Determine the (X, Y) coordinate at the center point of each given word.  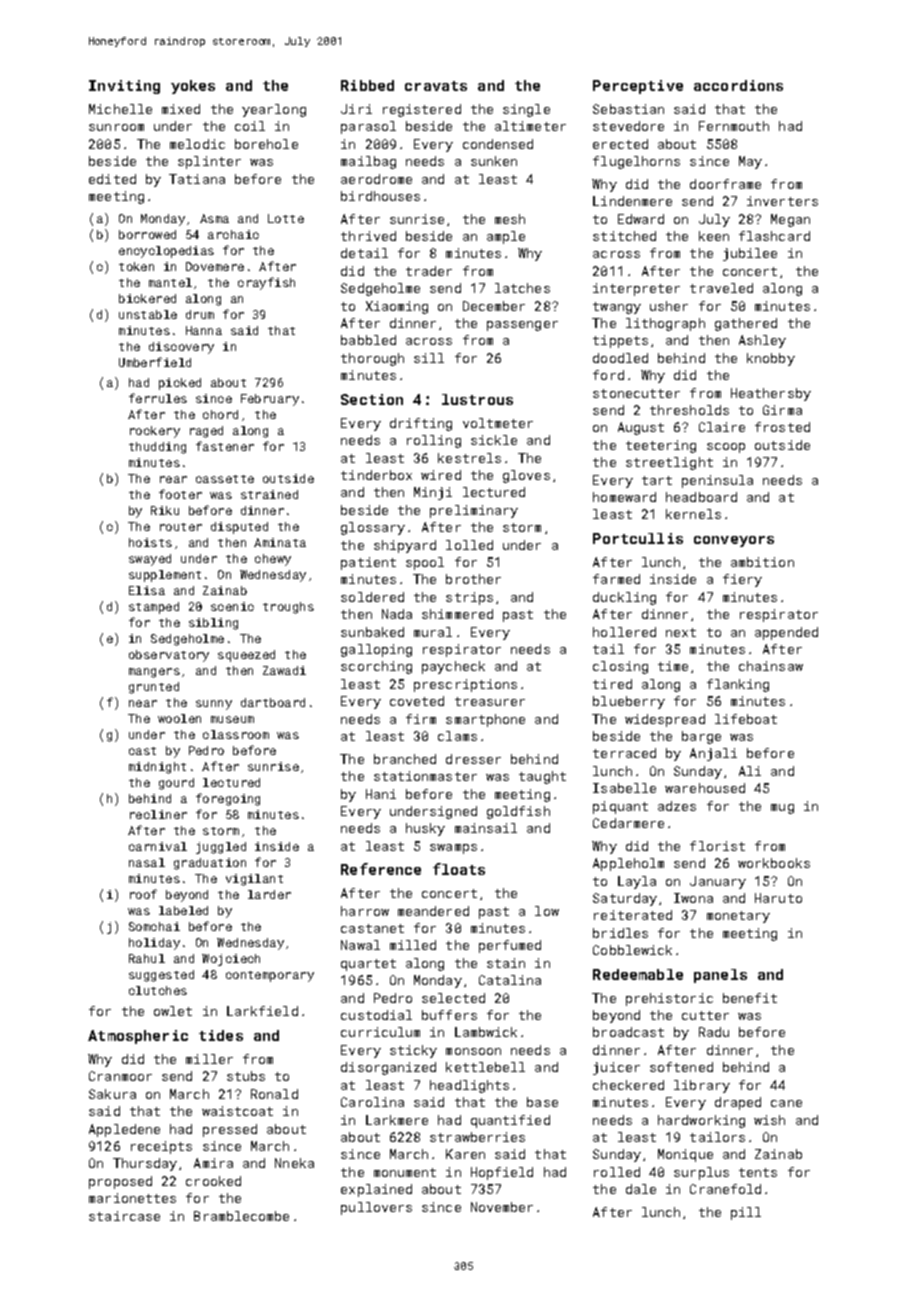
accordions (738, 85)
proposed (120, 1182)
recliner (158, 814)
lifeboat (746, 719)
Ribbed (367, 85)
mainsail (486, 828)
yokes (193, 87)
